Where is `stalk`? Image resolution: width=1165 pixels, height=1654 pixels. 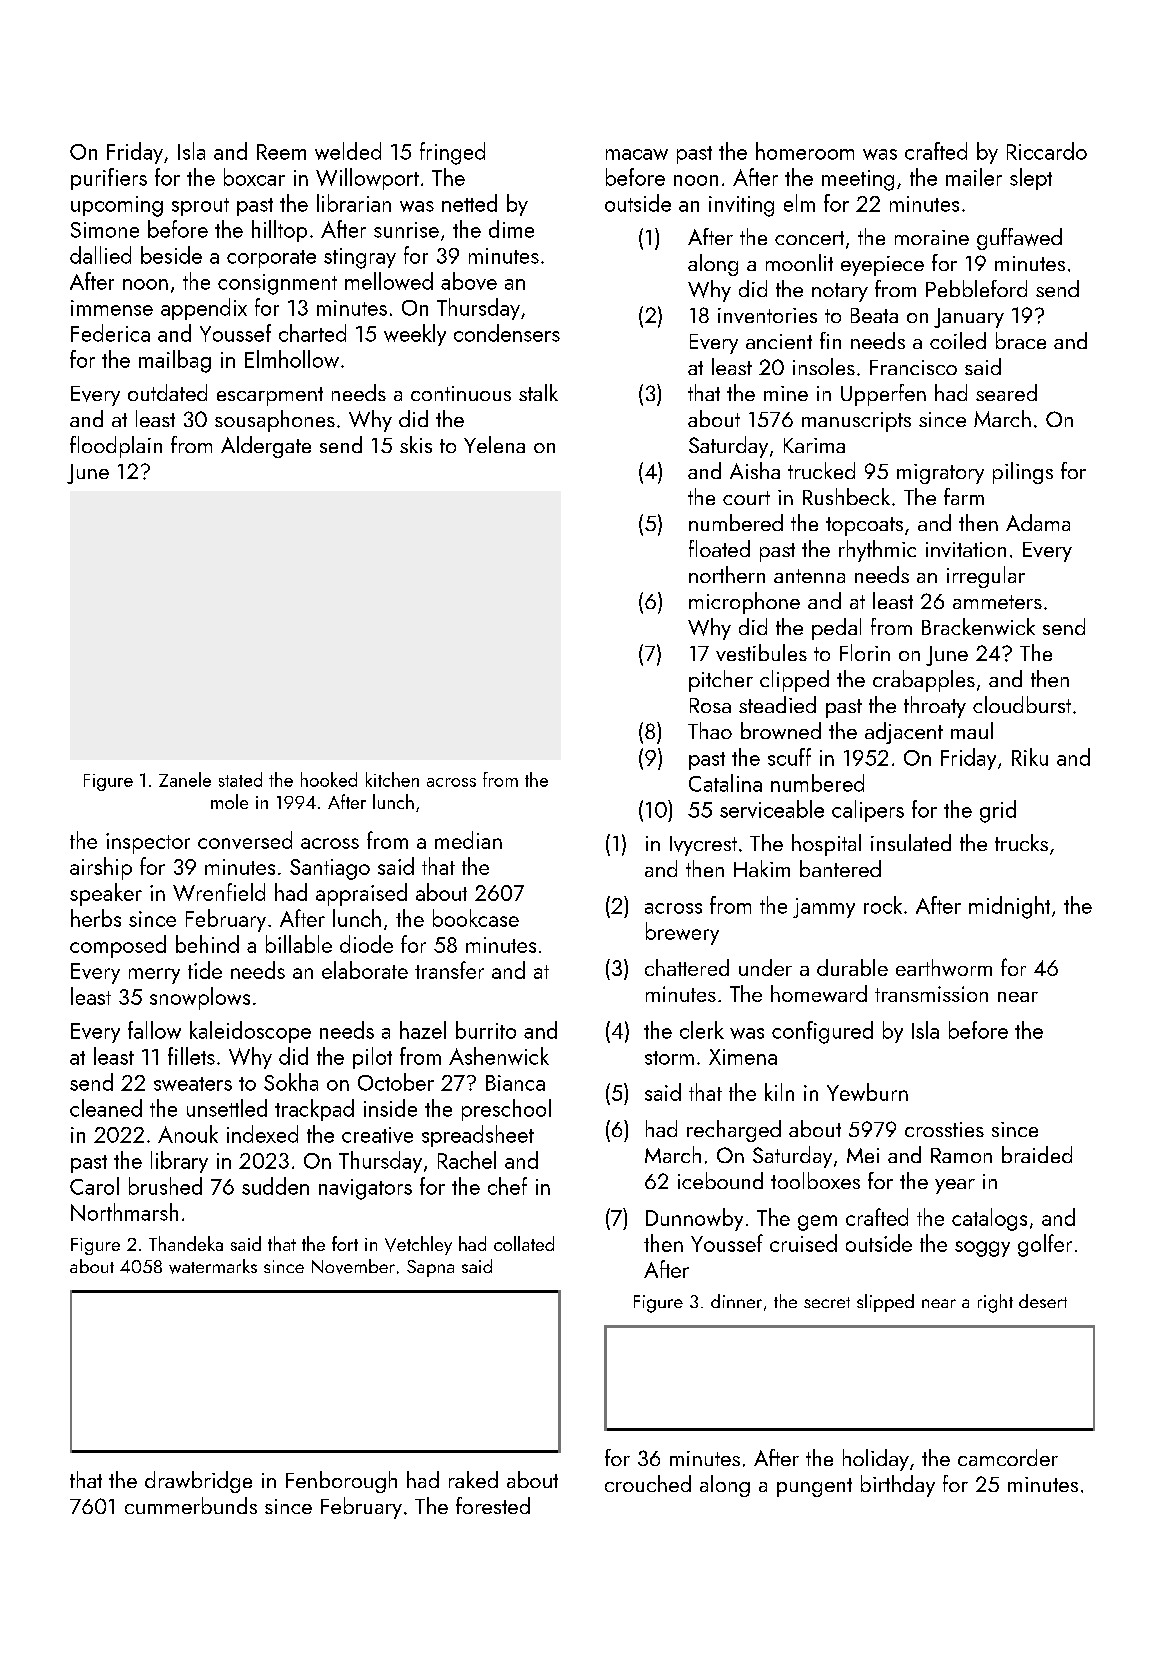
stalk is located at coordinates (538, 392).
